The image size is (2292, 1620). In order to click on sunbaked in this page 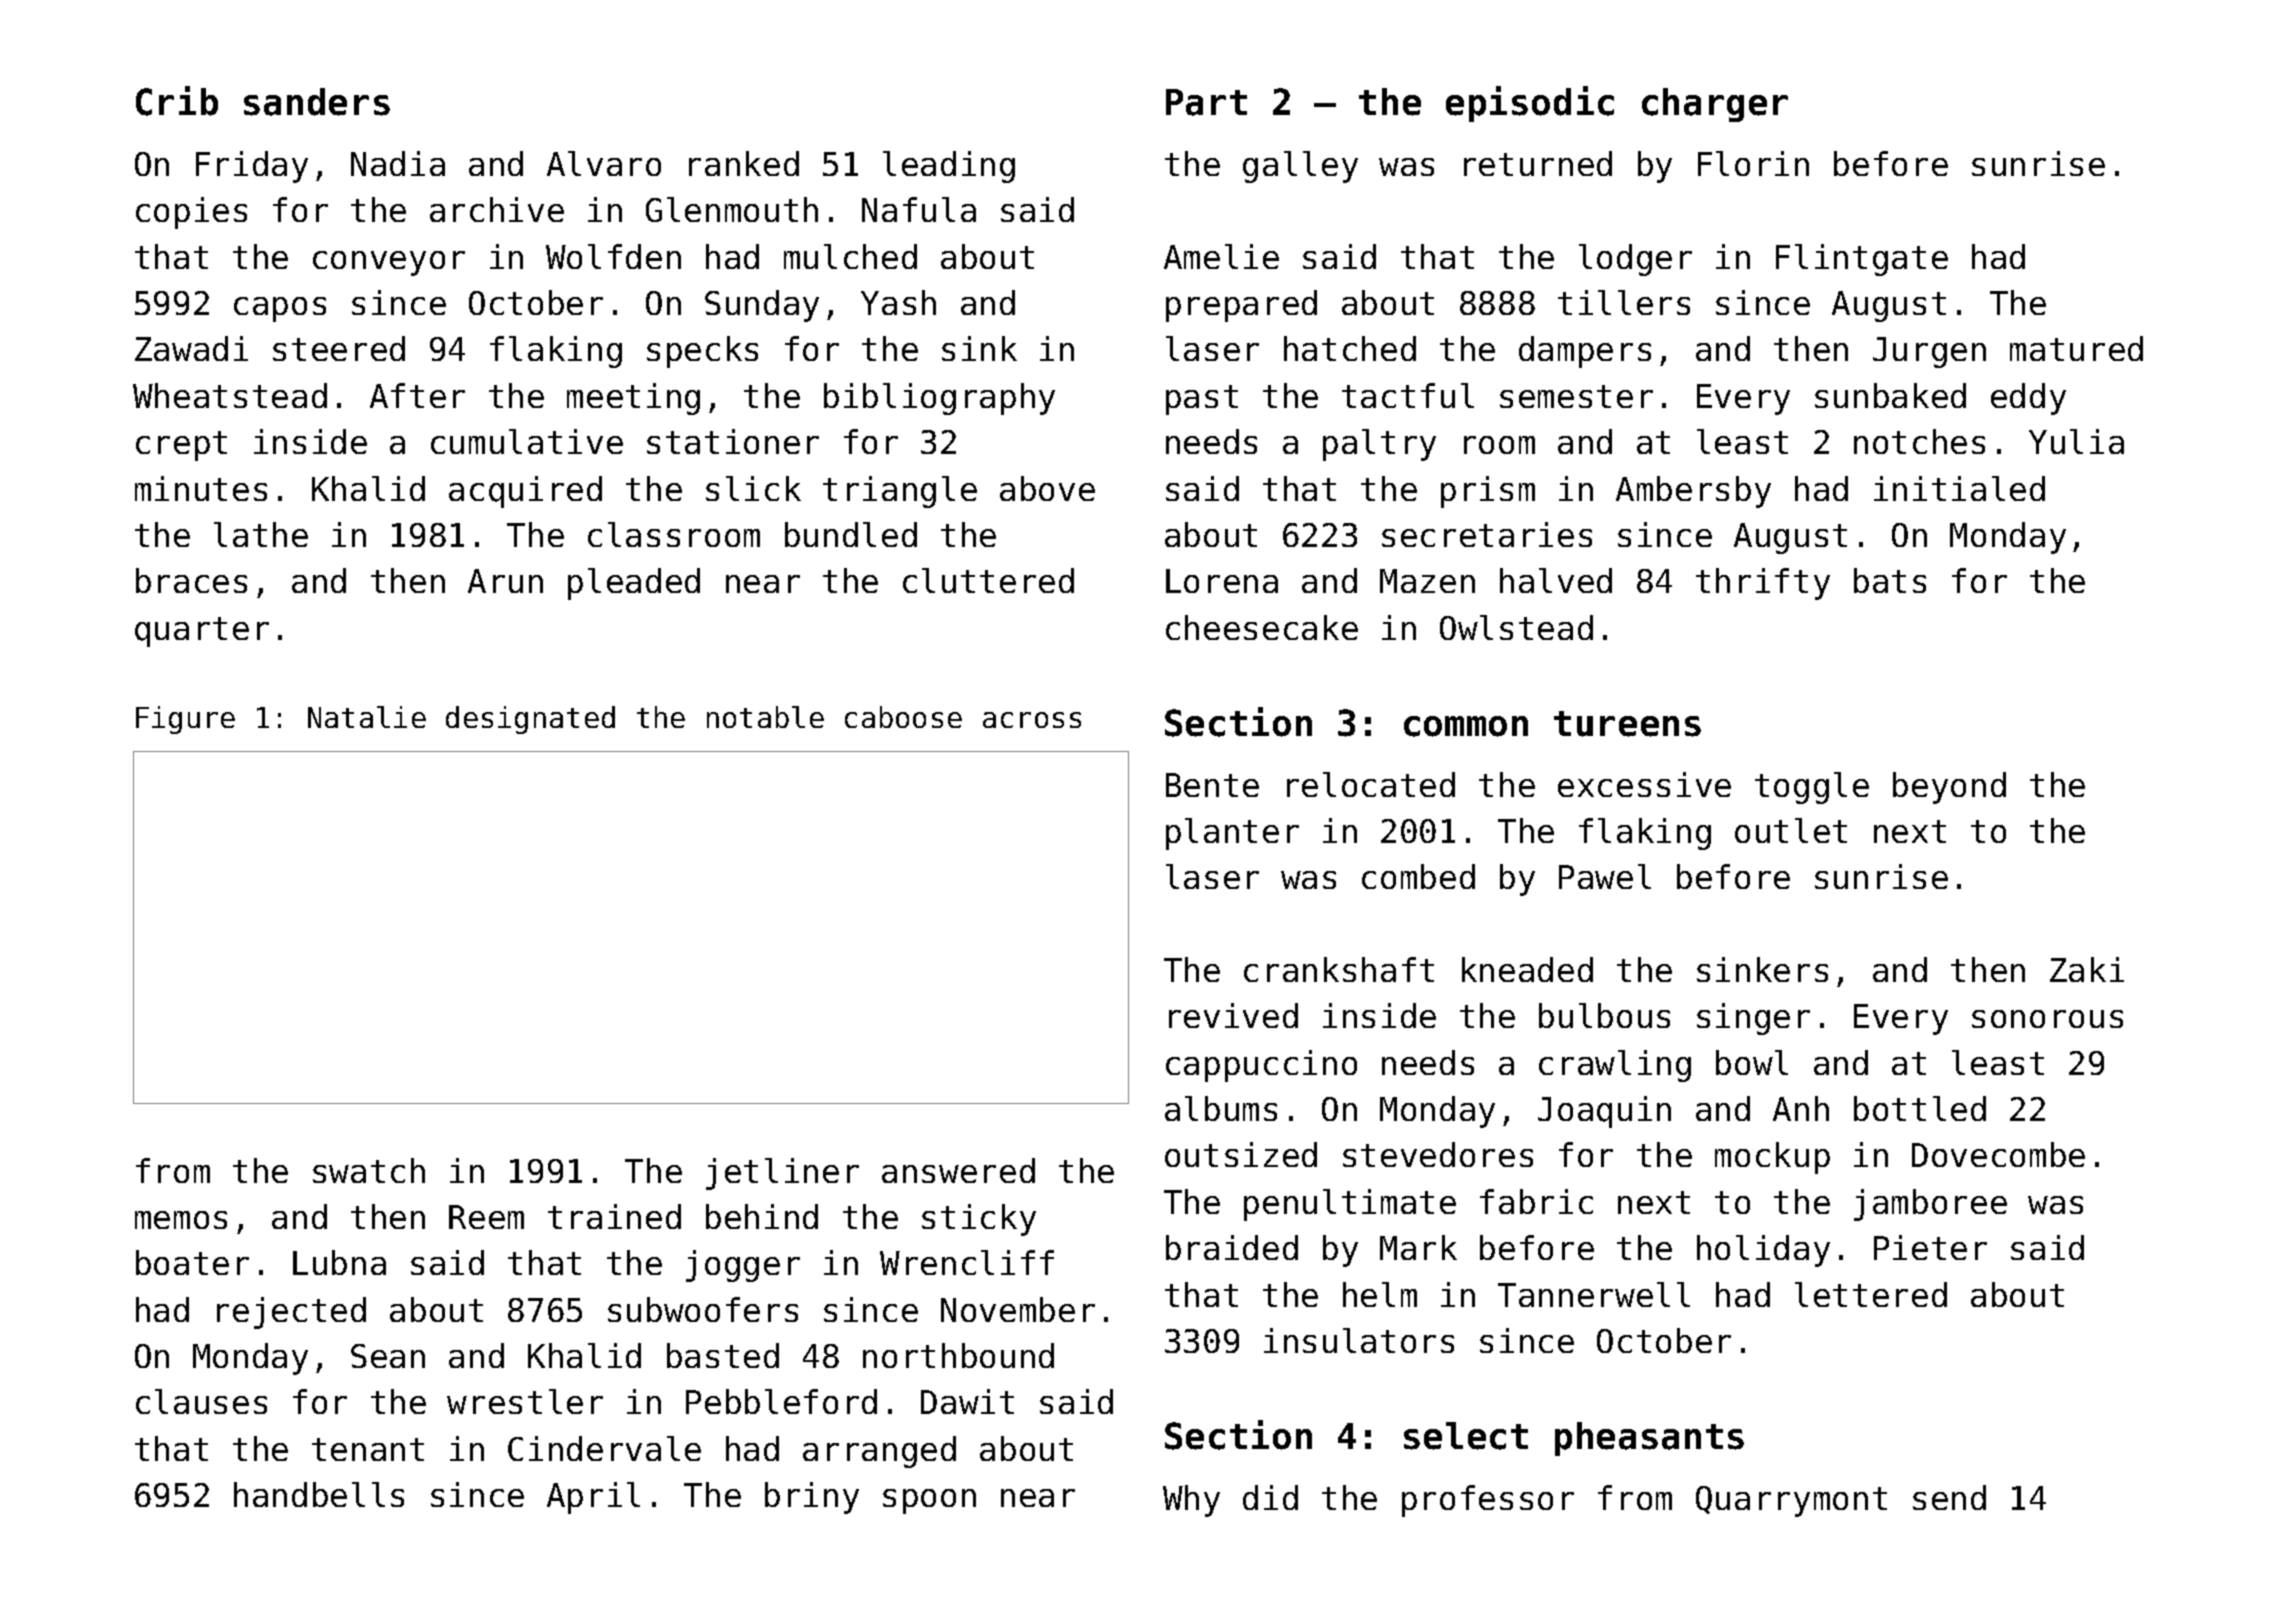, I will do `click(1890, 395)`.
